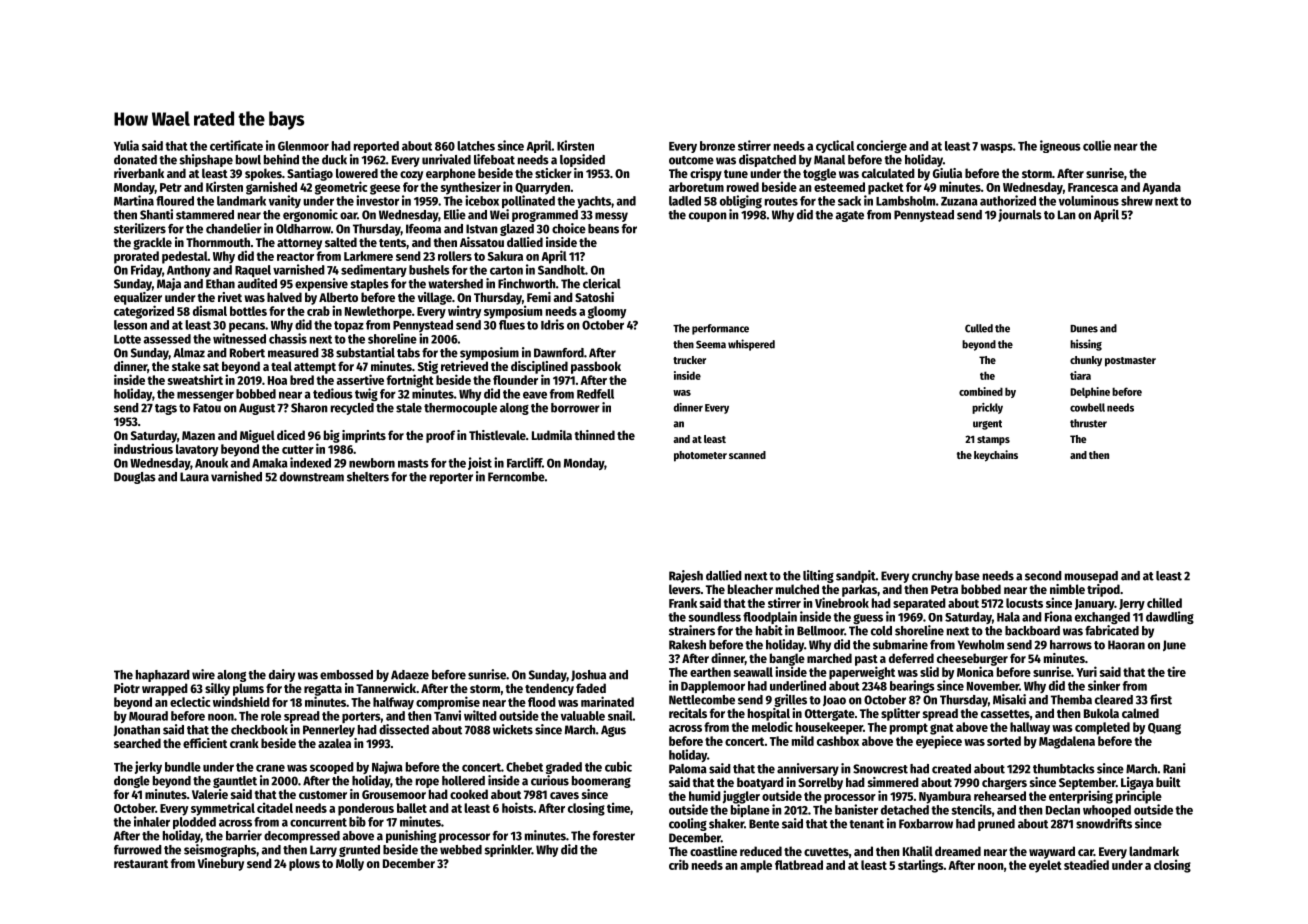  Describe the element at coordinates (683, 603) in the document. I see `Frank` at that location.
